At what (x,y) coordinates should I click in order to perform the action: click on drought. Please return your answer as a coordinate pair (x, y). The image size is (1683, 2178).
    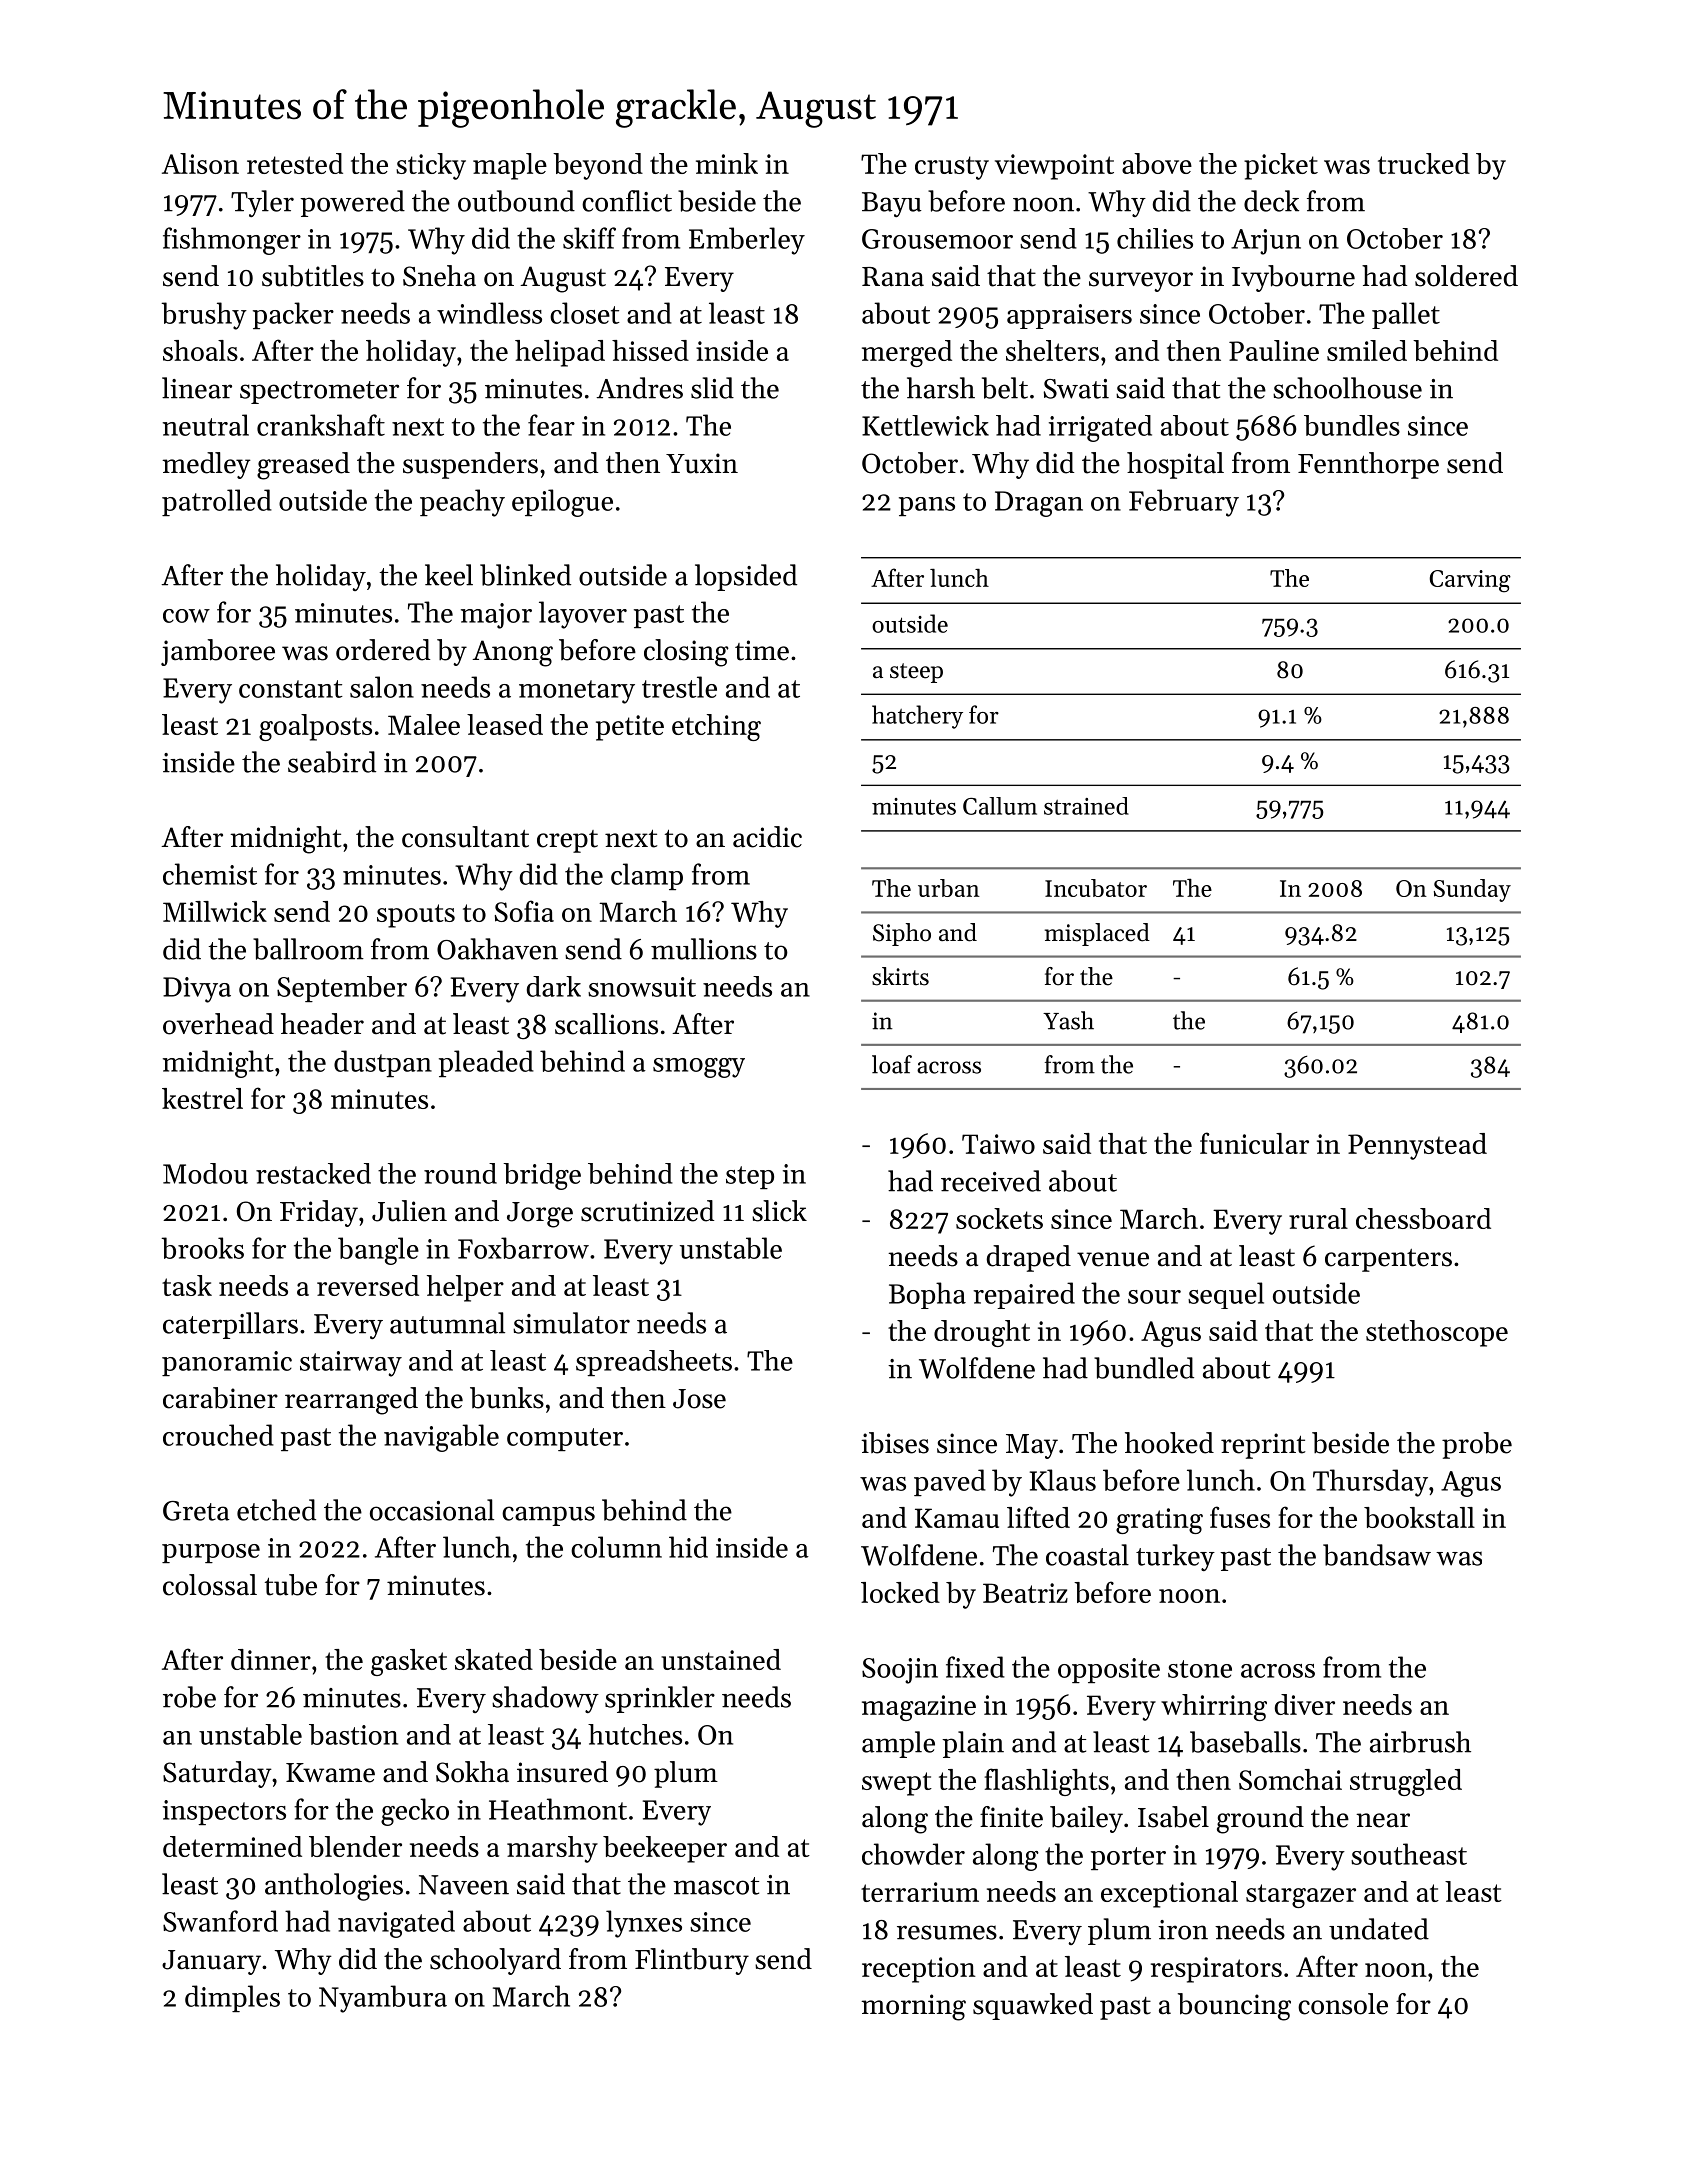
    Looking at the image, I should click on (982, 1333).
